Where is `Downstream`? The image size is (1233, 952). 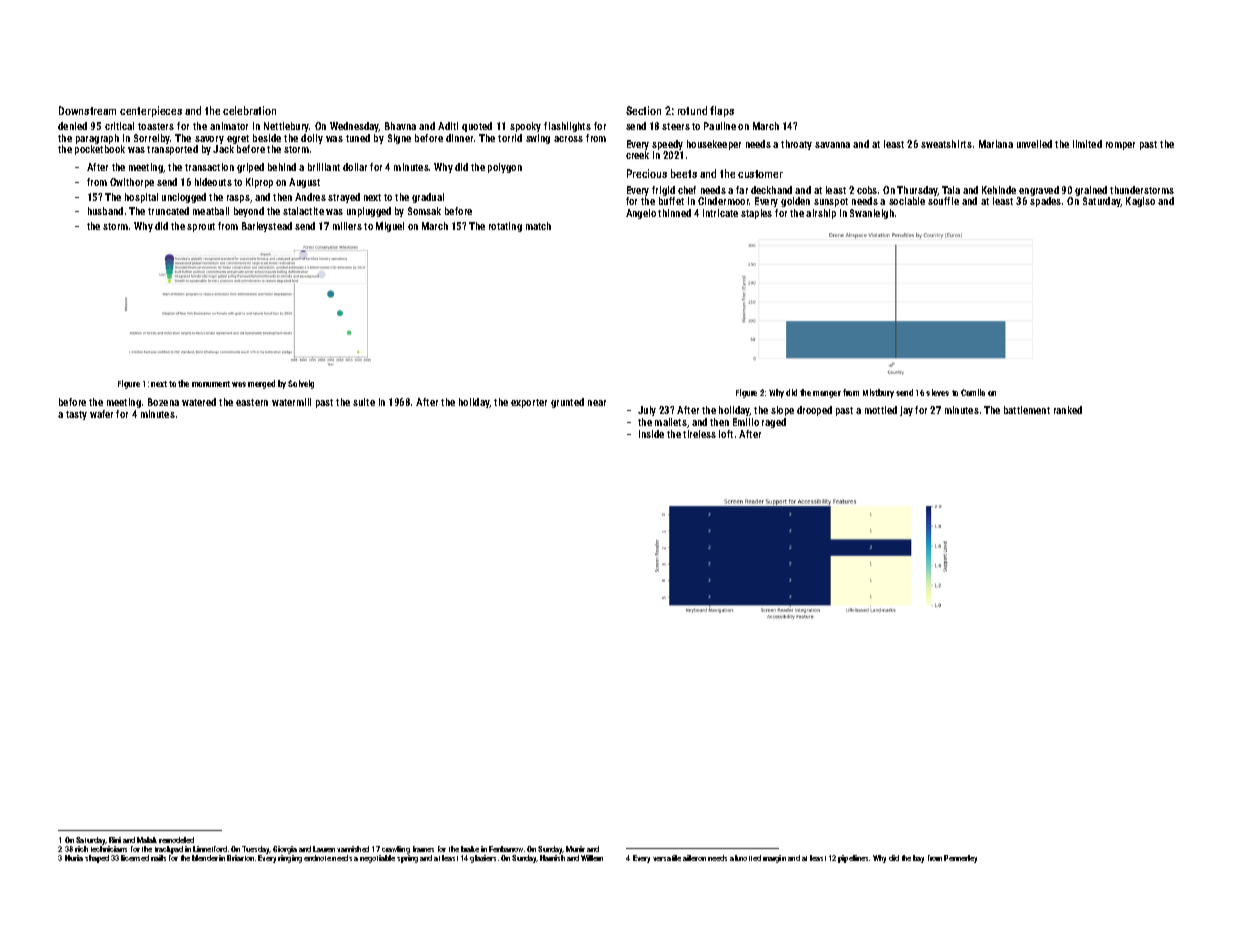
Downstream is located at coordinates (87, 110).
